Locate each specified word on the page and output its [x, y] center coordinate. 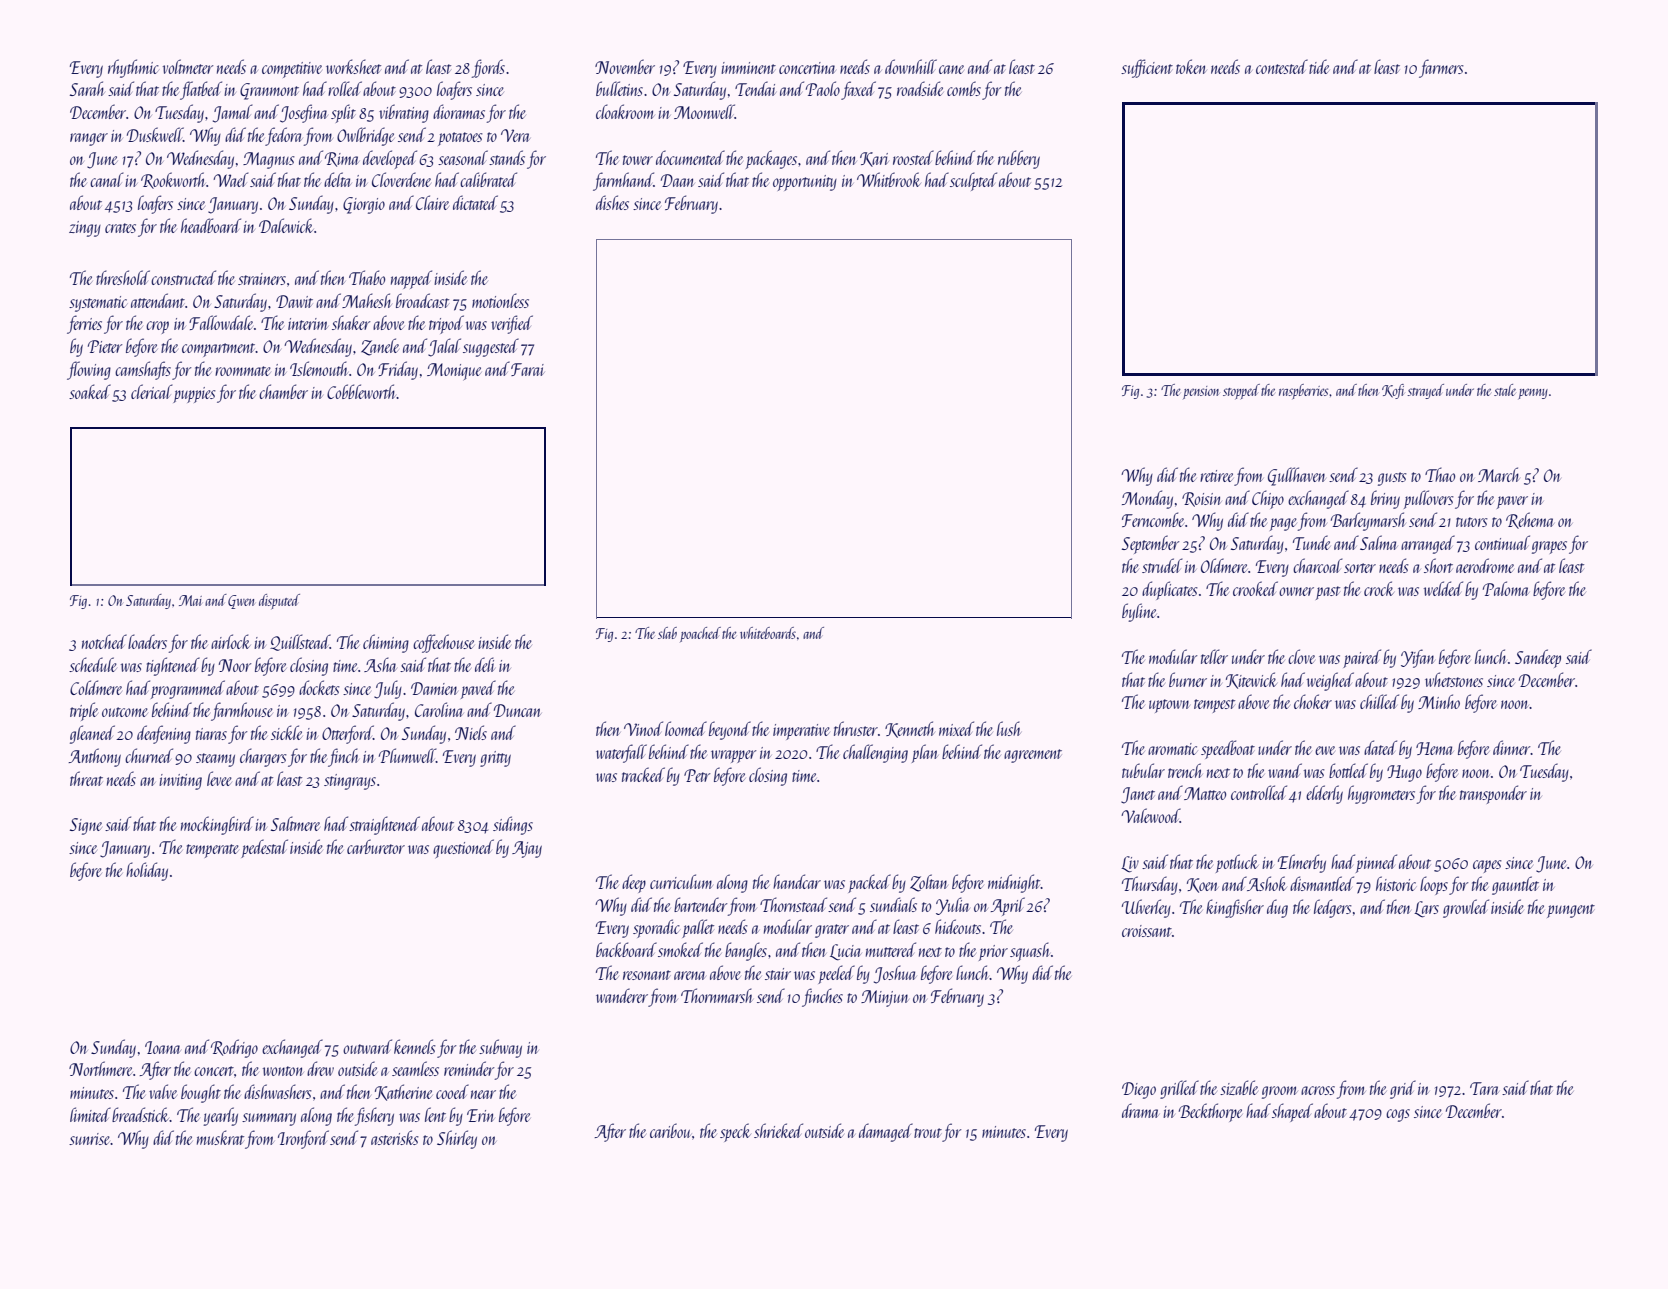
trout [928, 1133]
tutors [1472, 522]
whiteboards [768, 633]
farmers [1441, 68]
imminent [748, 68]
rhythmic [133, 68]
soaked [90, 391]
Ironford [303, 1139]
